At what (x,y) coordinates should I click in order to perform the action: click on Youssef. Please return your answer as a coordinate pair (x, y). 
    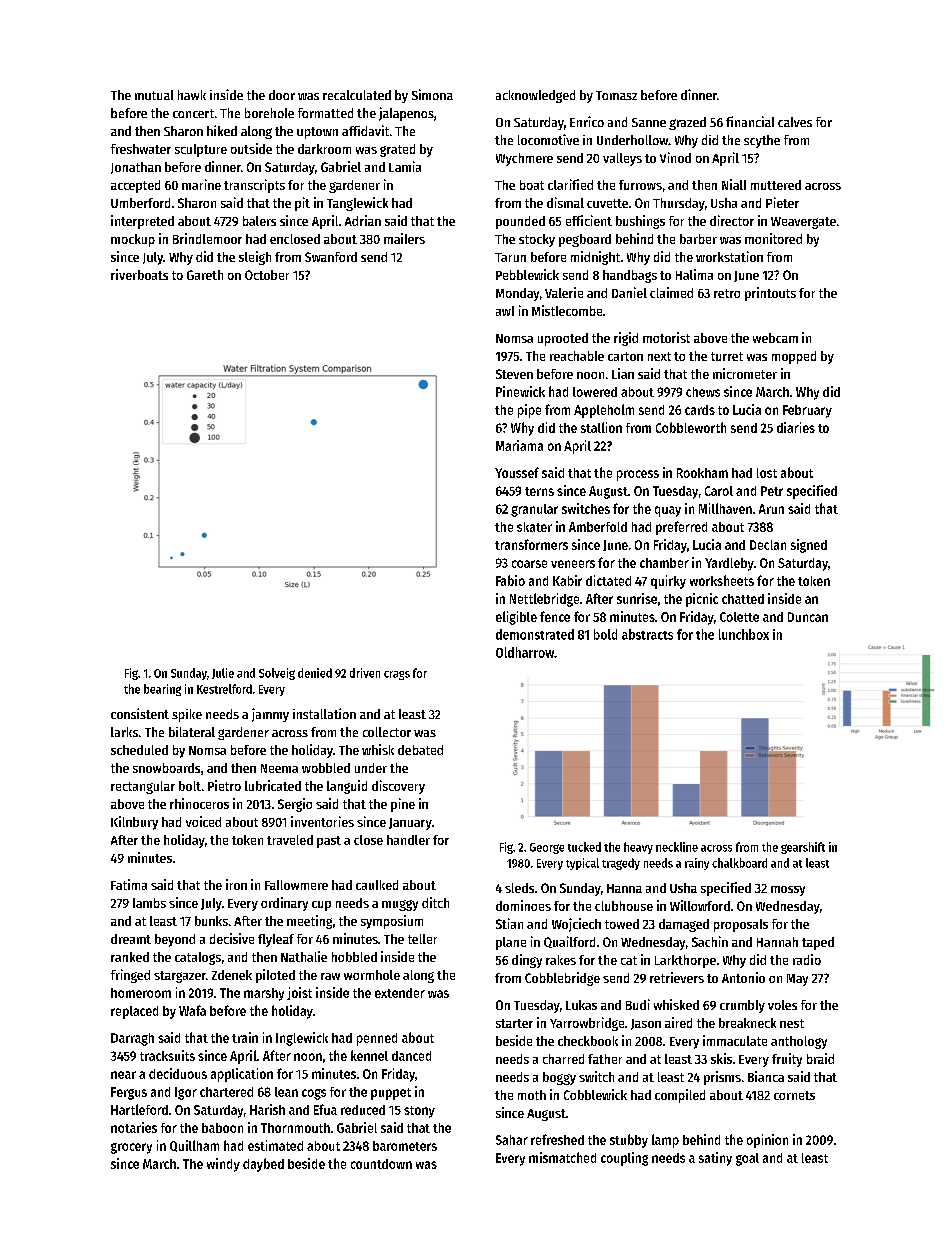
    Looking at the image, I should click on (517, 472).
